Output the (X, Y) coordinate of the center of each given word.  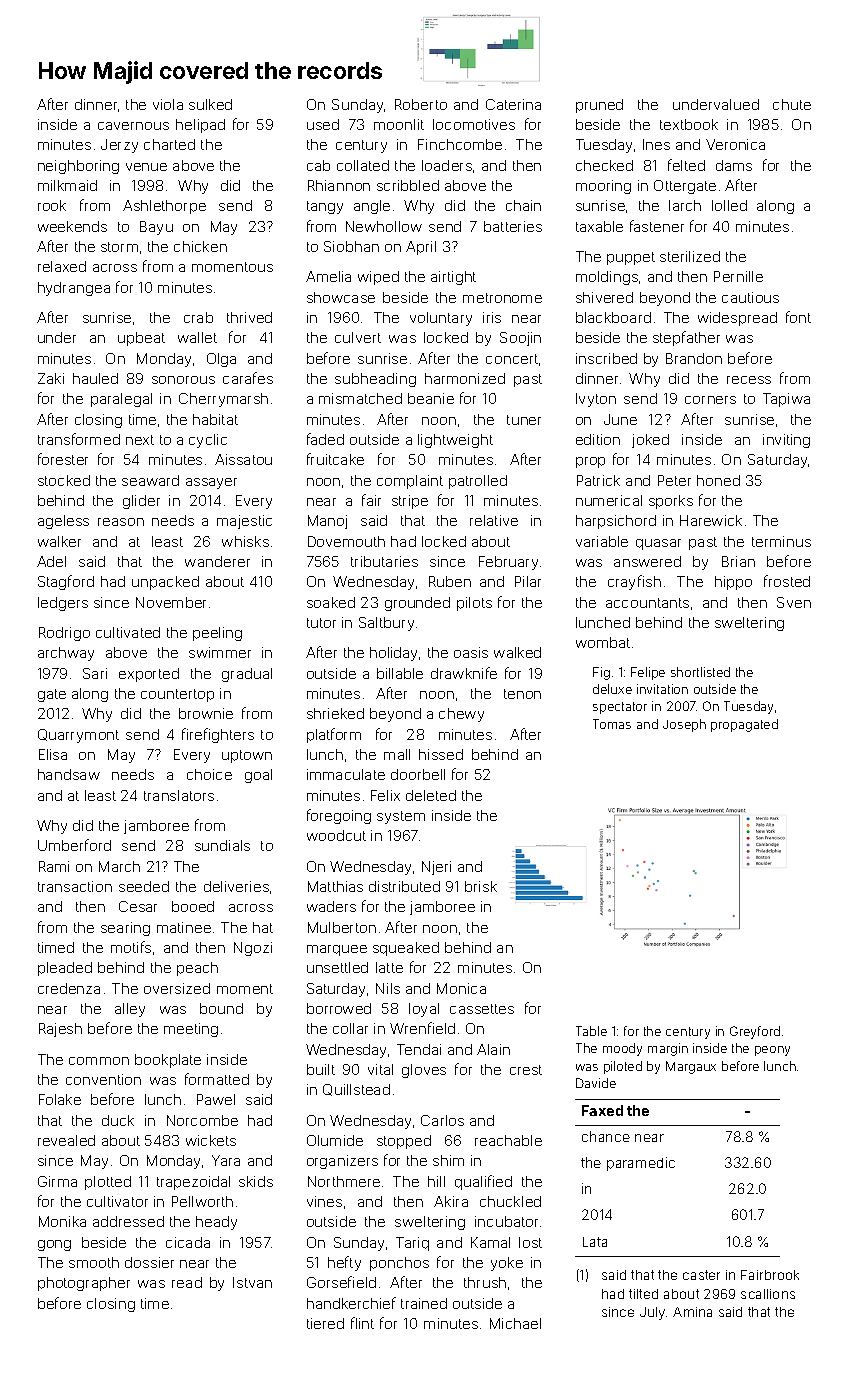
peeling (217, 634)
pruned (599, 106)
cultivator (117, 1201)
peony (772, 1051)
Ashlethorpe (164, 207)
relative (494, 520)
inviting (786, 441)
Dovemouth (346, 541)
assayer (211, 483)
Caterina (513, 104)
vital (380, 1069)
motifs (131, 947)
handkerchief (351, 1303)
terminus (781, 541)
